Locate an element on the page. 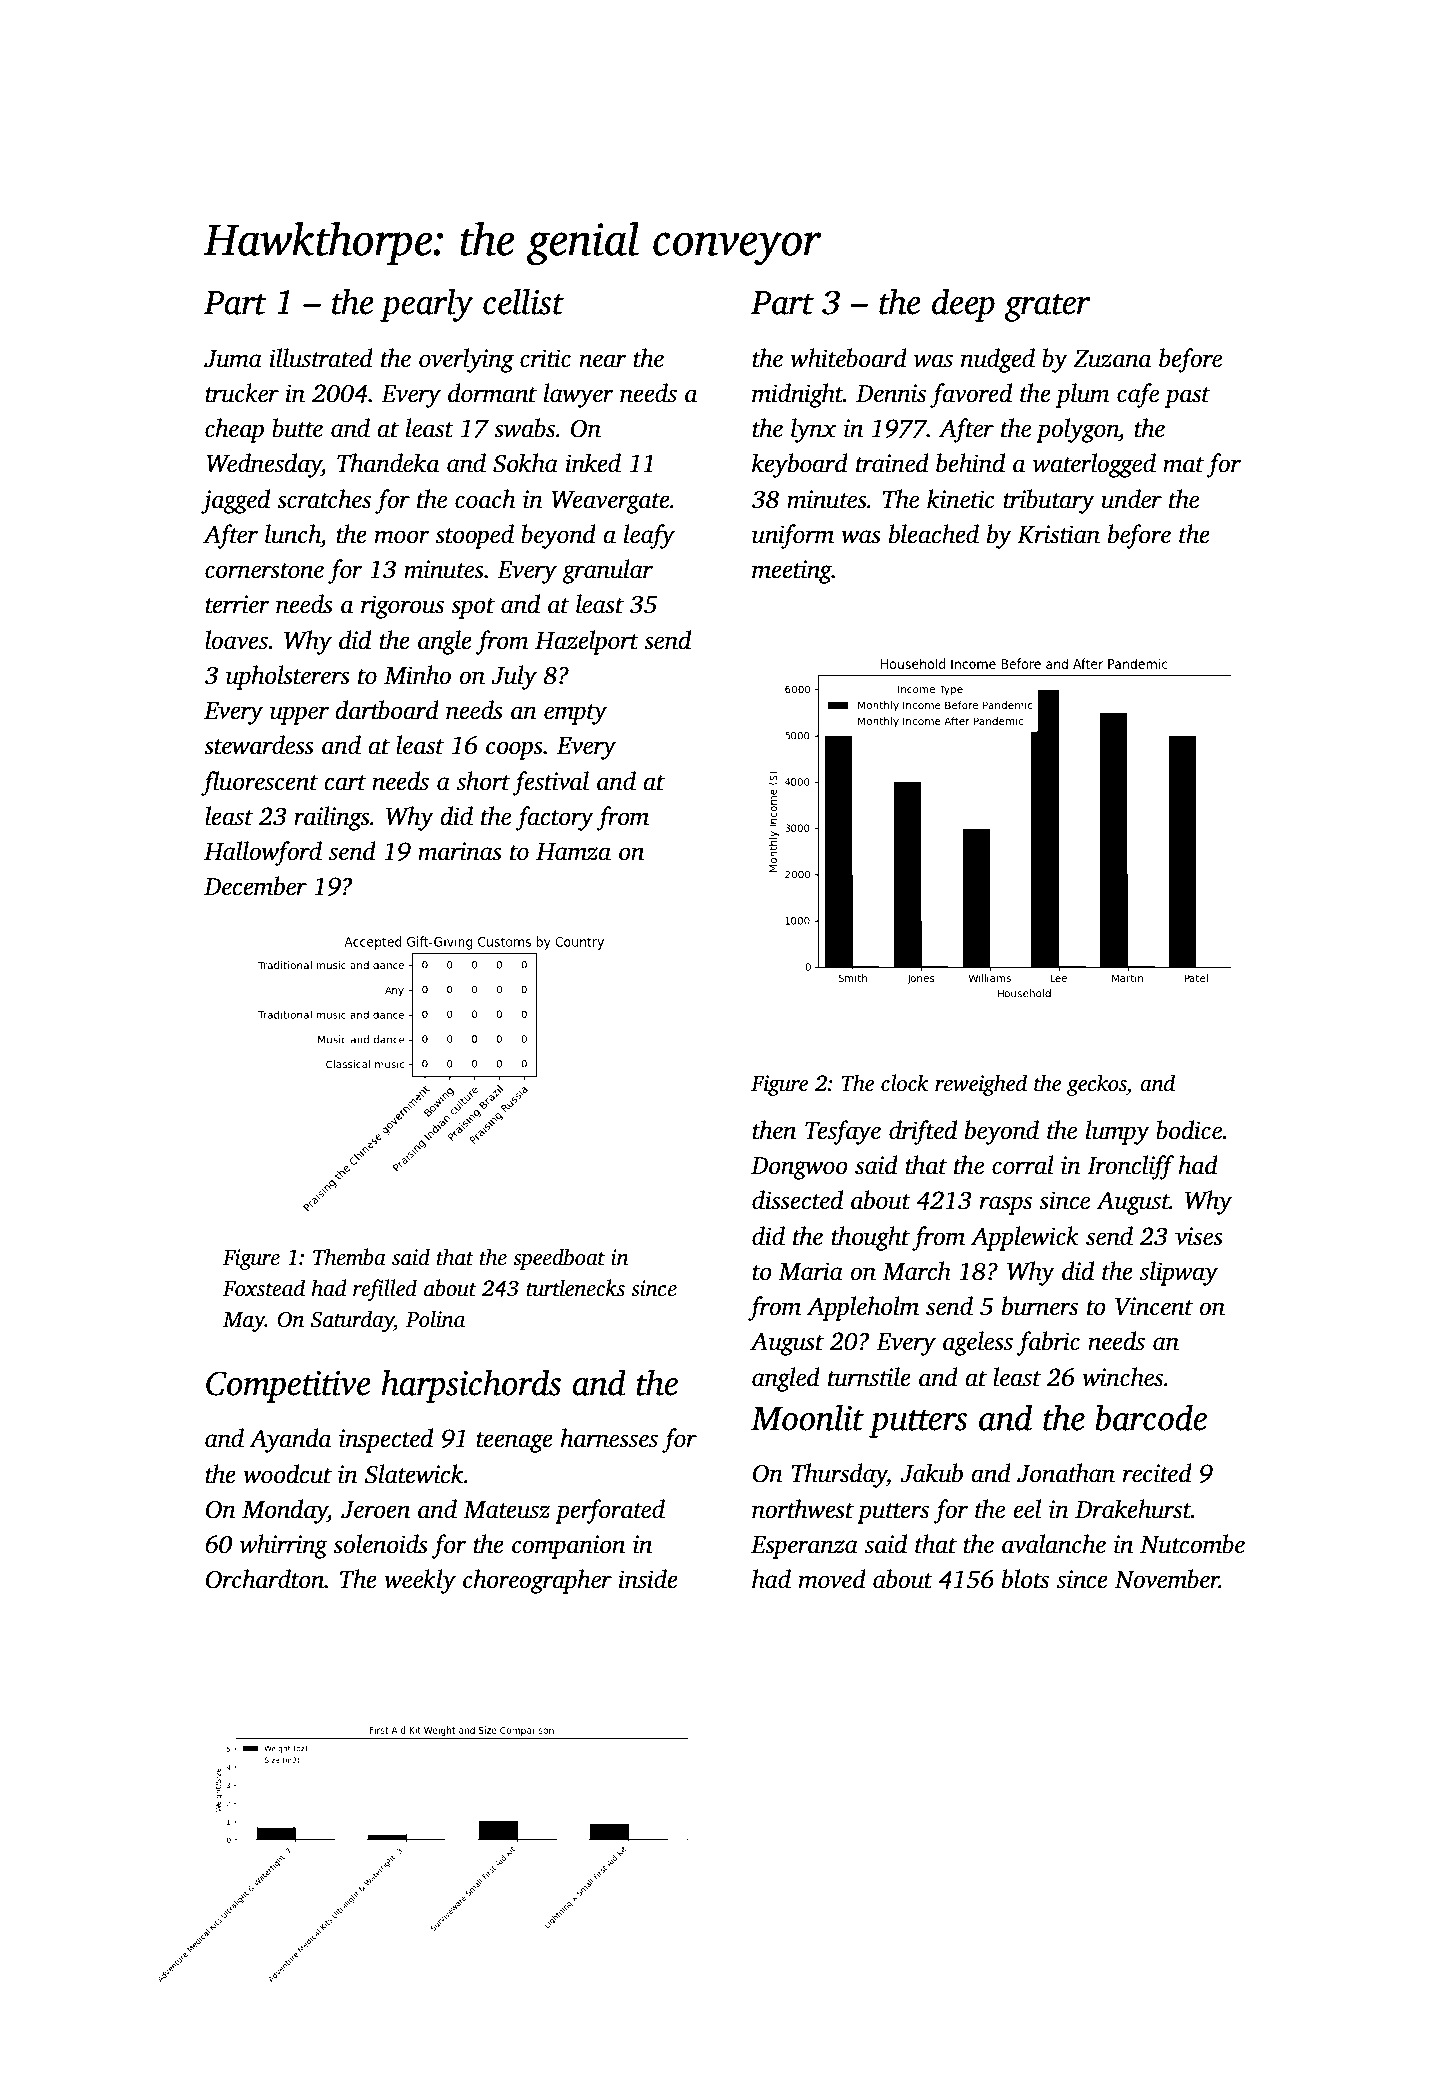  Themba is located at coordinates (349, 1257).
